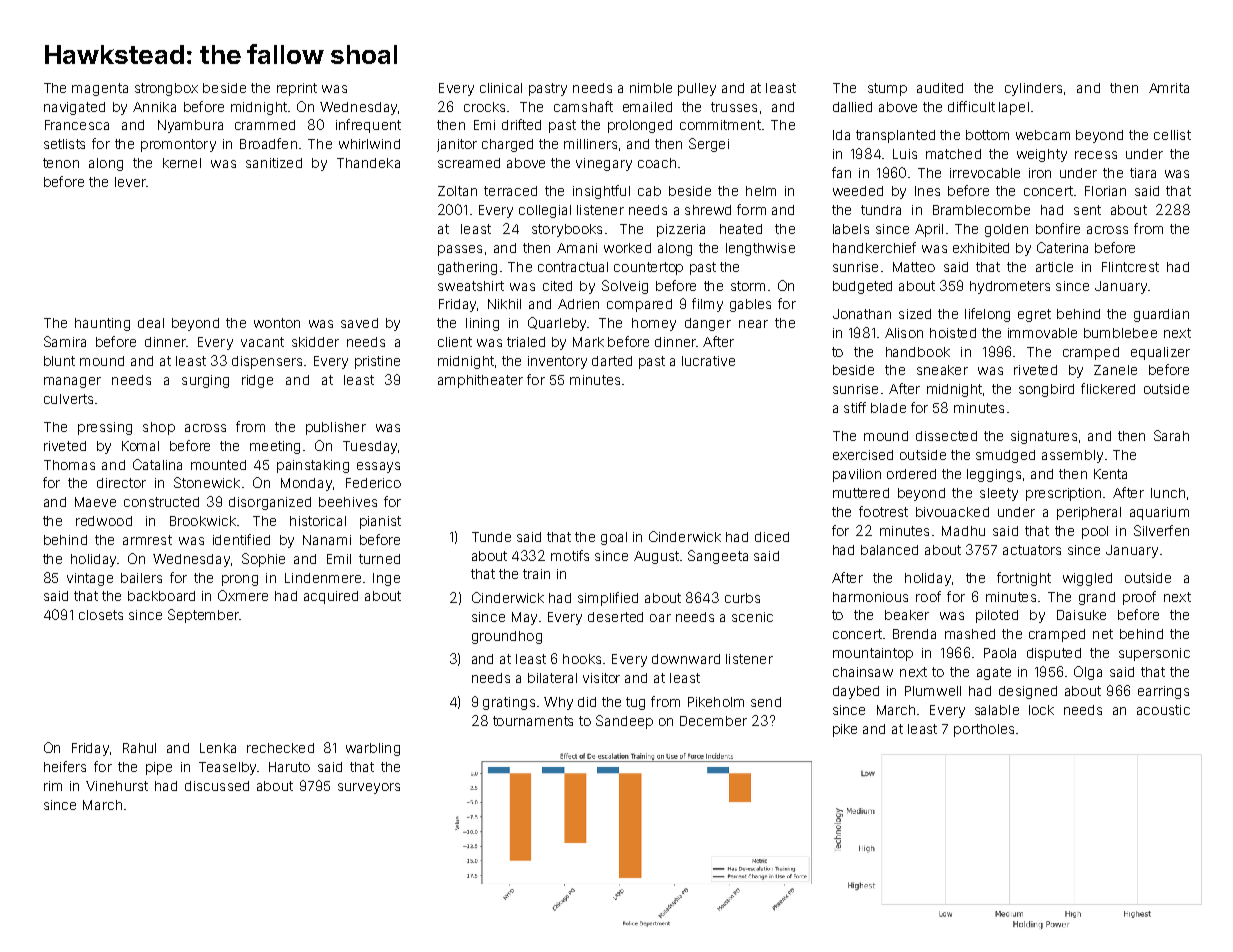 The height and width of the screenshot is (952, 1233). Describe the element at coordinates (507, 145) in the screenshot. I see `charged` at that location.
